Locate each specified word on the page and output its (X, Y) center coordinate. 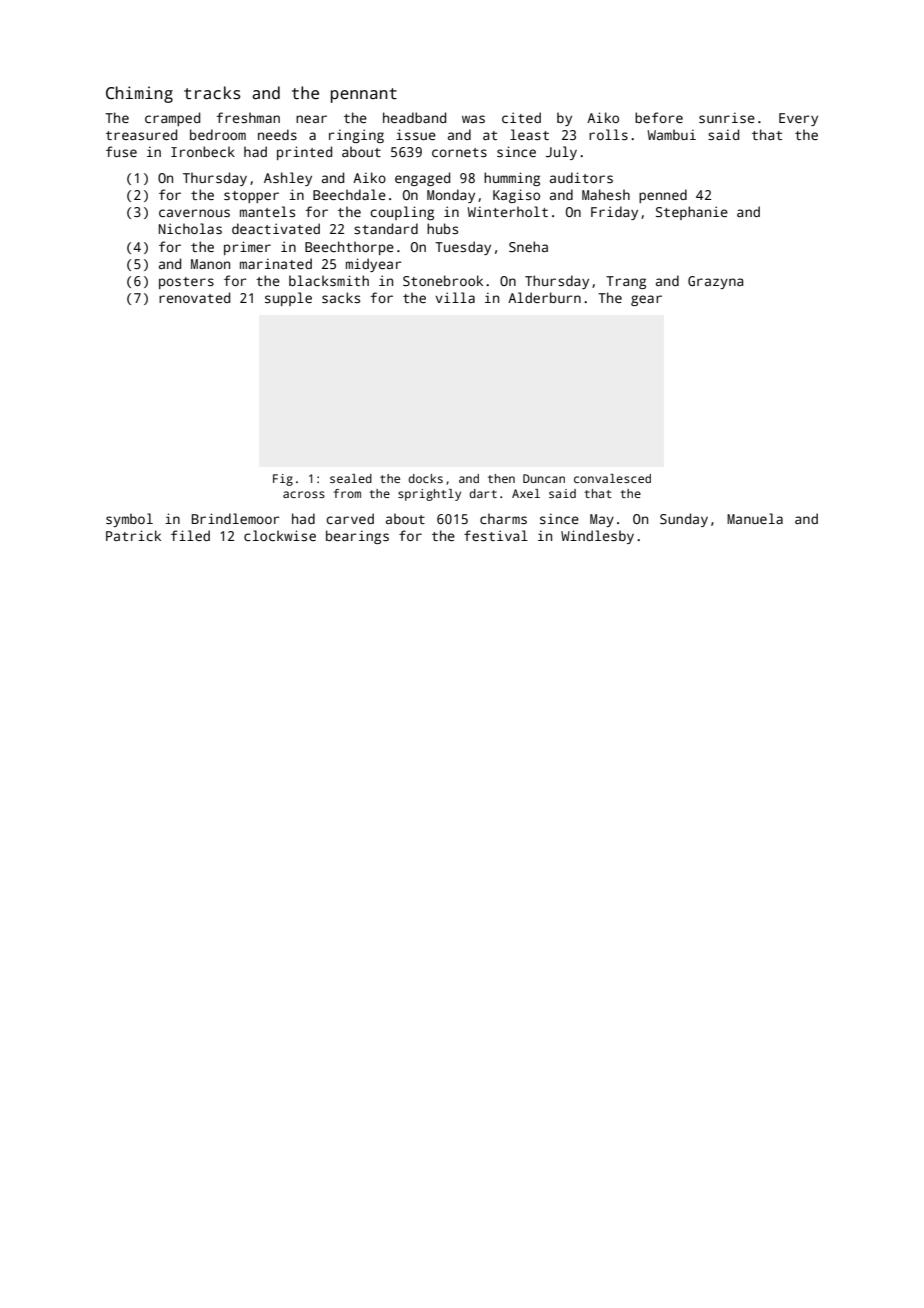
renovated (194, 297)
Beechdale (349, 194)
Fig (283, 480)
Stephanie (692, 213)
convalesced (612, 478)
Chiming (139, 94)
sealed (351, 478)
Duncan (544, 478)
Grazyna (715, 282)
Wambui (671, 134)
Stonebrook (443, 280)
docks (425, 478)
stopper (251, 197)
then (501, 478)
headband (414, 117)
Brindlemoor (235, 518)
